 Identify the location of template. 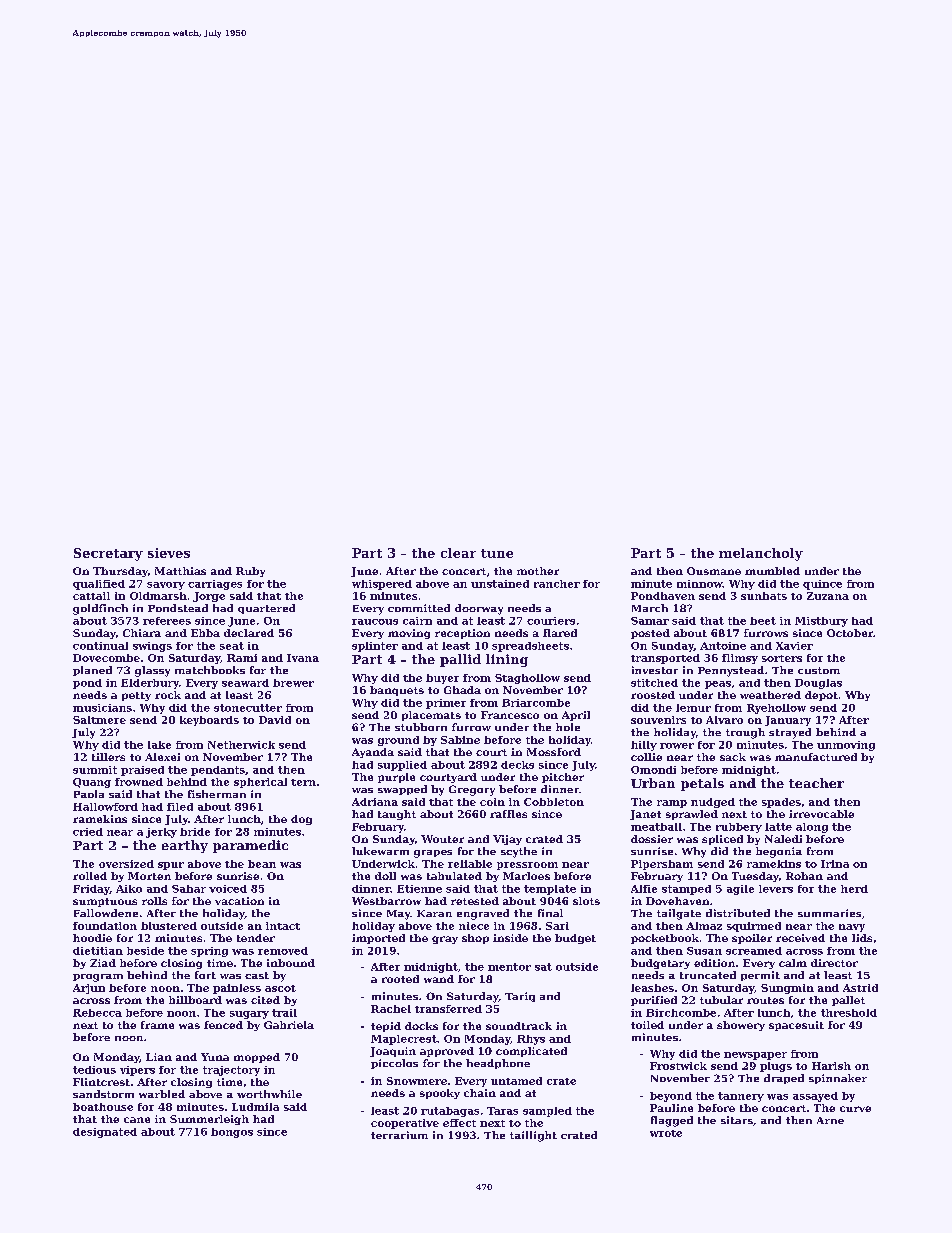
(550, 890).
